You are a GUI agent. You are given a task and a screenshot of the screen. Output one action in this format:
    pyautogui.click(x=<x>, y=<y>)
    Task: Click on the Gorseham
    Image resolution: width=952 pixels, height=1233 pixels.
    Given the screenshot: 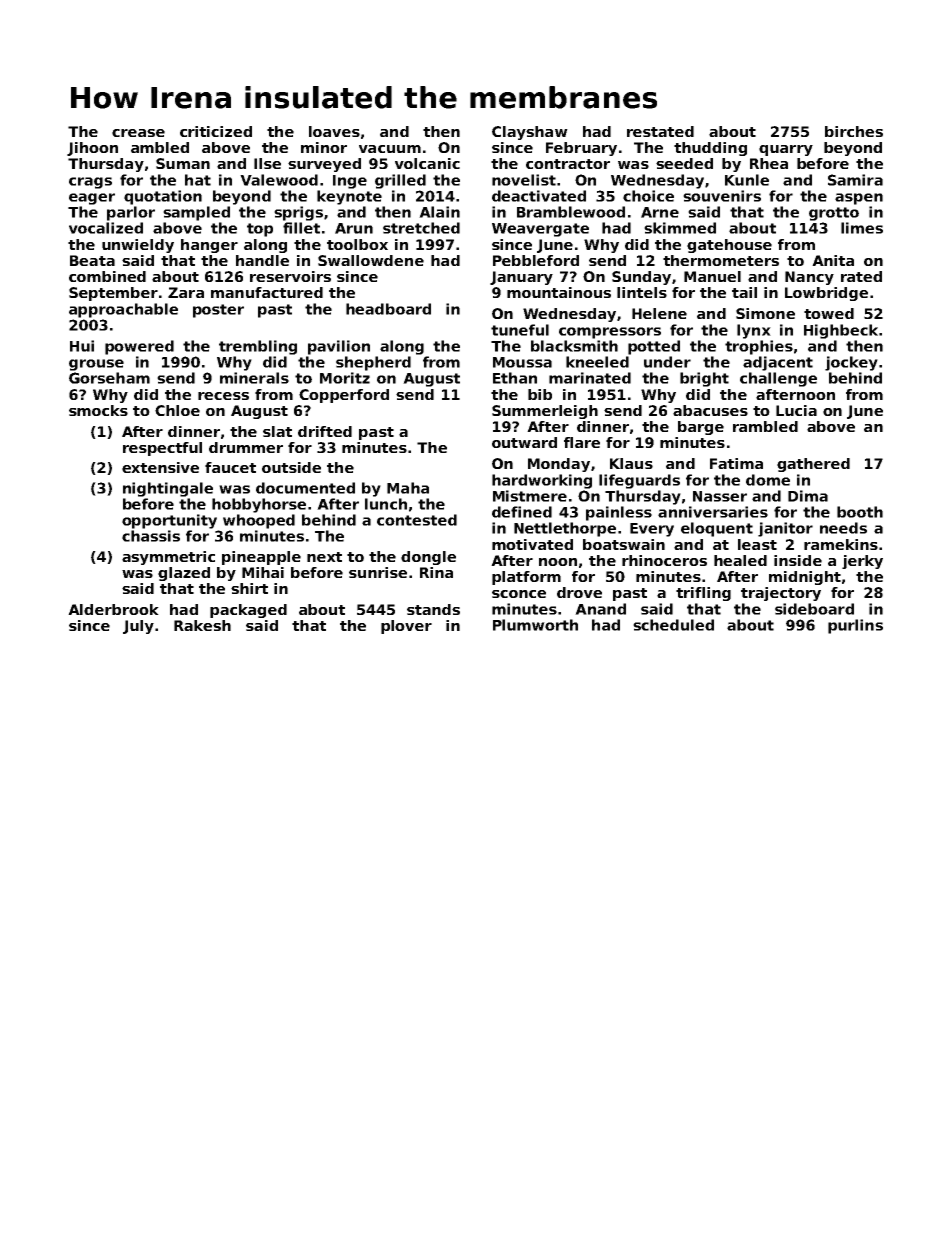 What is the action you would take?
    pyautogui.click(x=109, y=378)
